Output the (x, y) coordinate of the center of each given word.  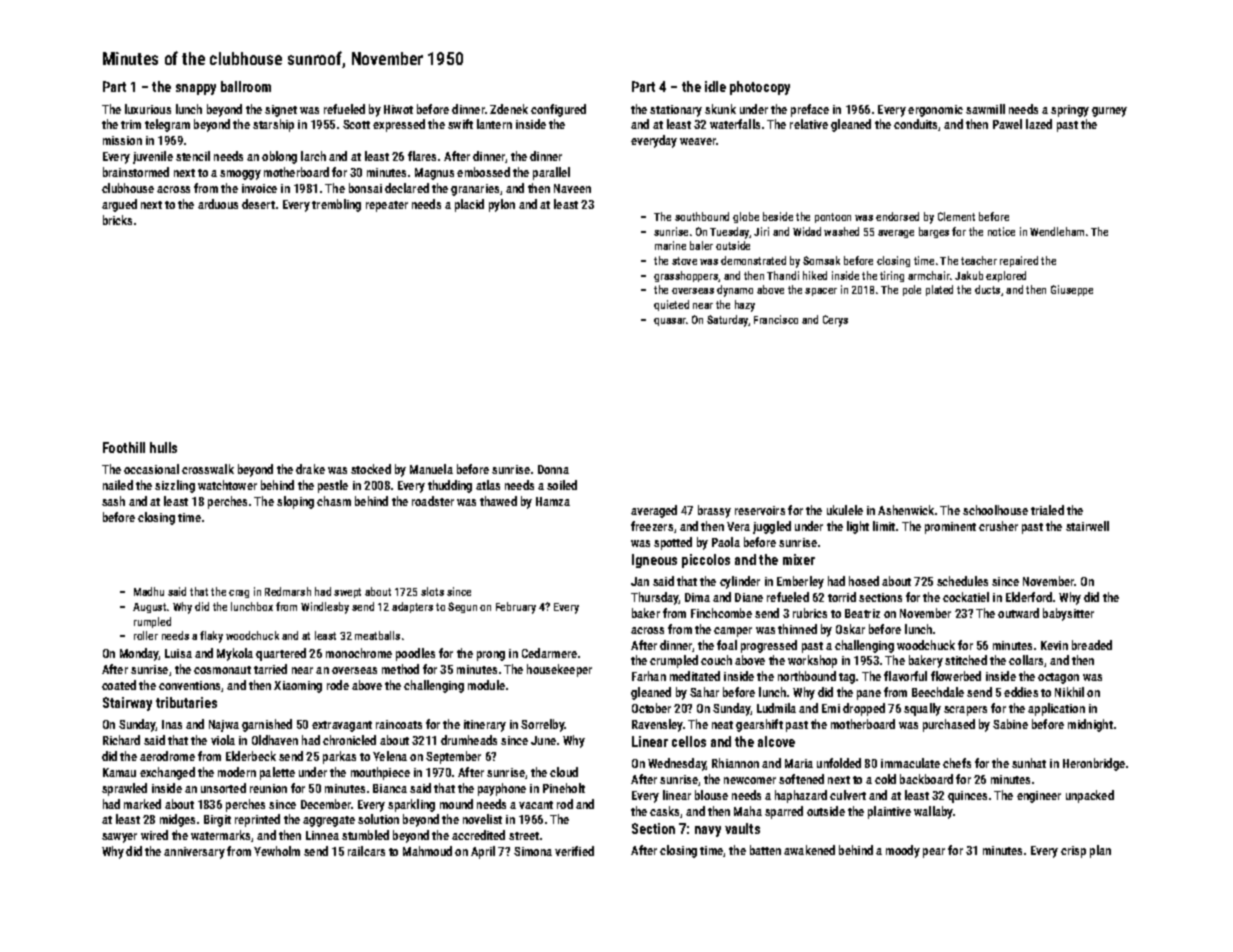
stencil (193, 156)
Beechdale (938, 692)
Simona (533, 851)
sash (113, 501)
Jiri (761, 231)
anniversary (194, 853)
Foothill (124, 447)
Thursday (655, 598)
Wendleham (1057, 231)
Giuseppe (1072, 290)
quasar (670, 322)
